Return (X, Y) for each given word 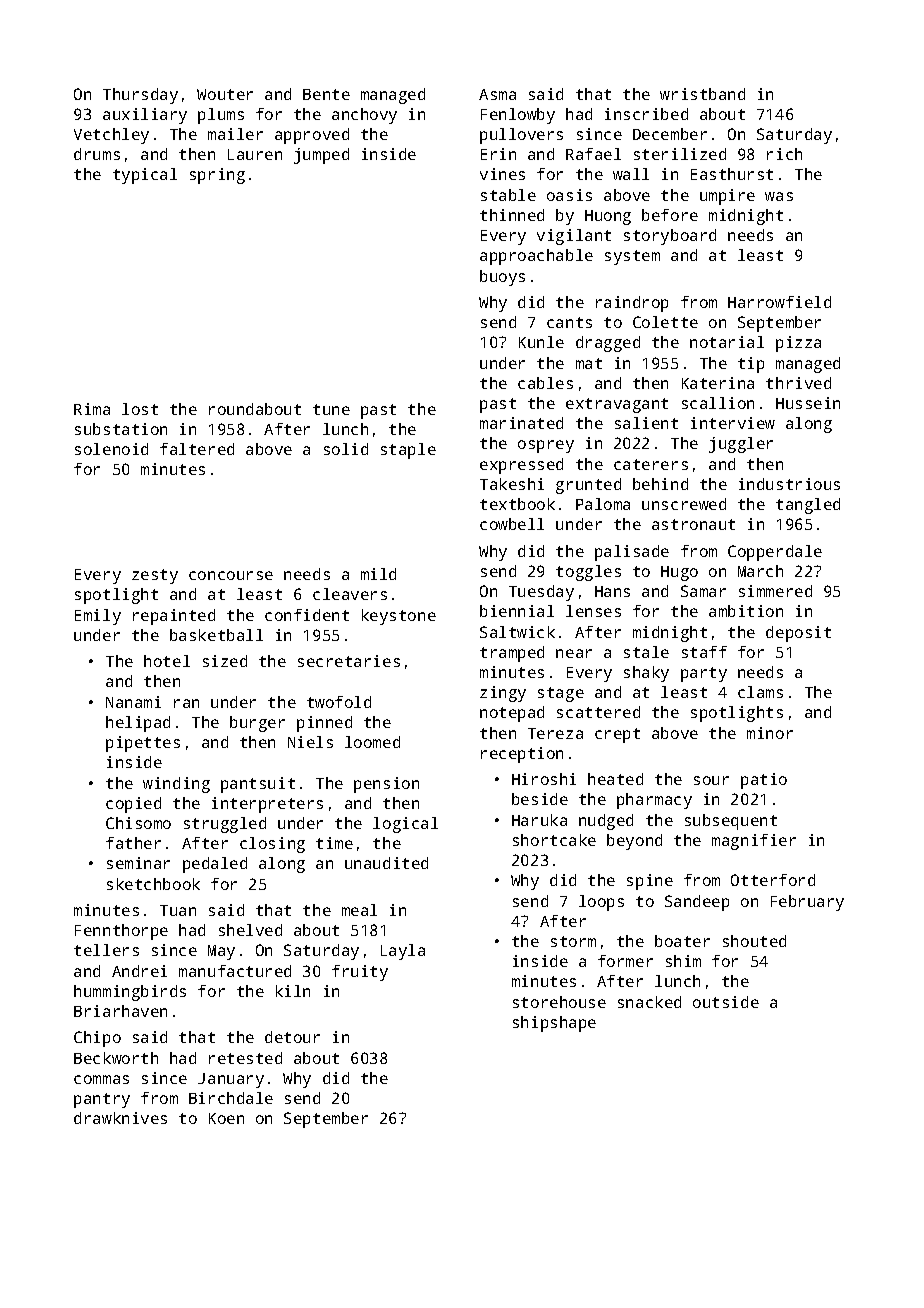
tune (331, 409)
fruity (360, 973)
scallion (718, 403)
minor (770, 733)
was (779, 196)
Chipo (97, 1039)
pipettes (143, 744)
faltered (197, 449)
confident (307, 615)
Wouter (225, 94)
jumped (321, 156)
